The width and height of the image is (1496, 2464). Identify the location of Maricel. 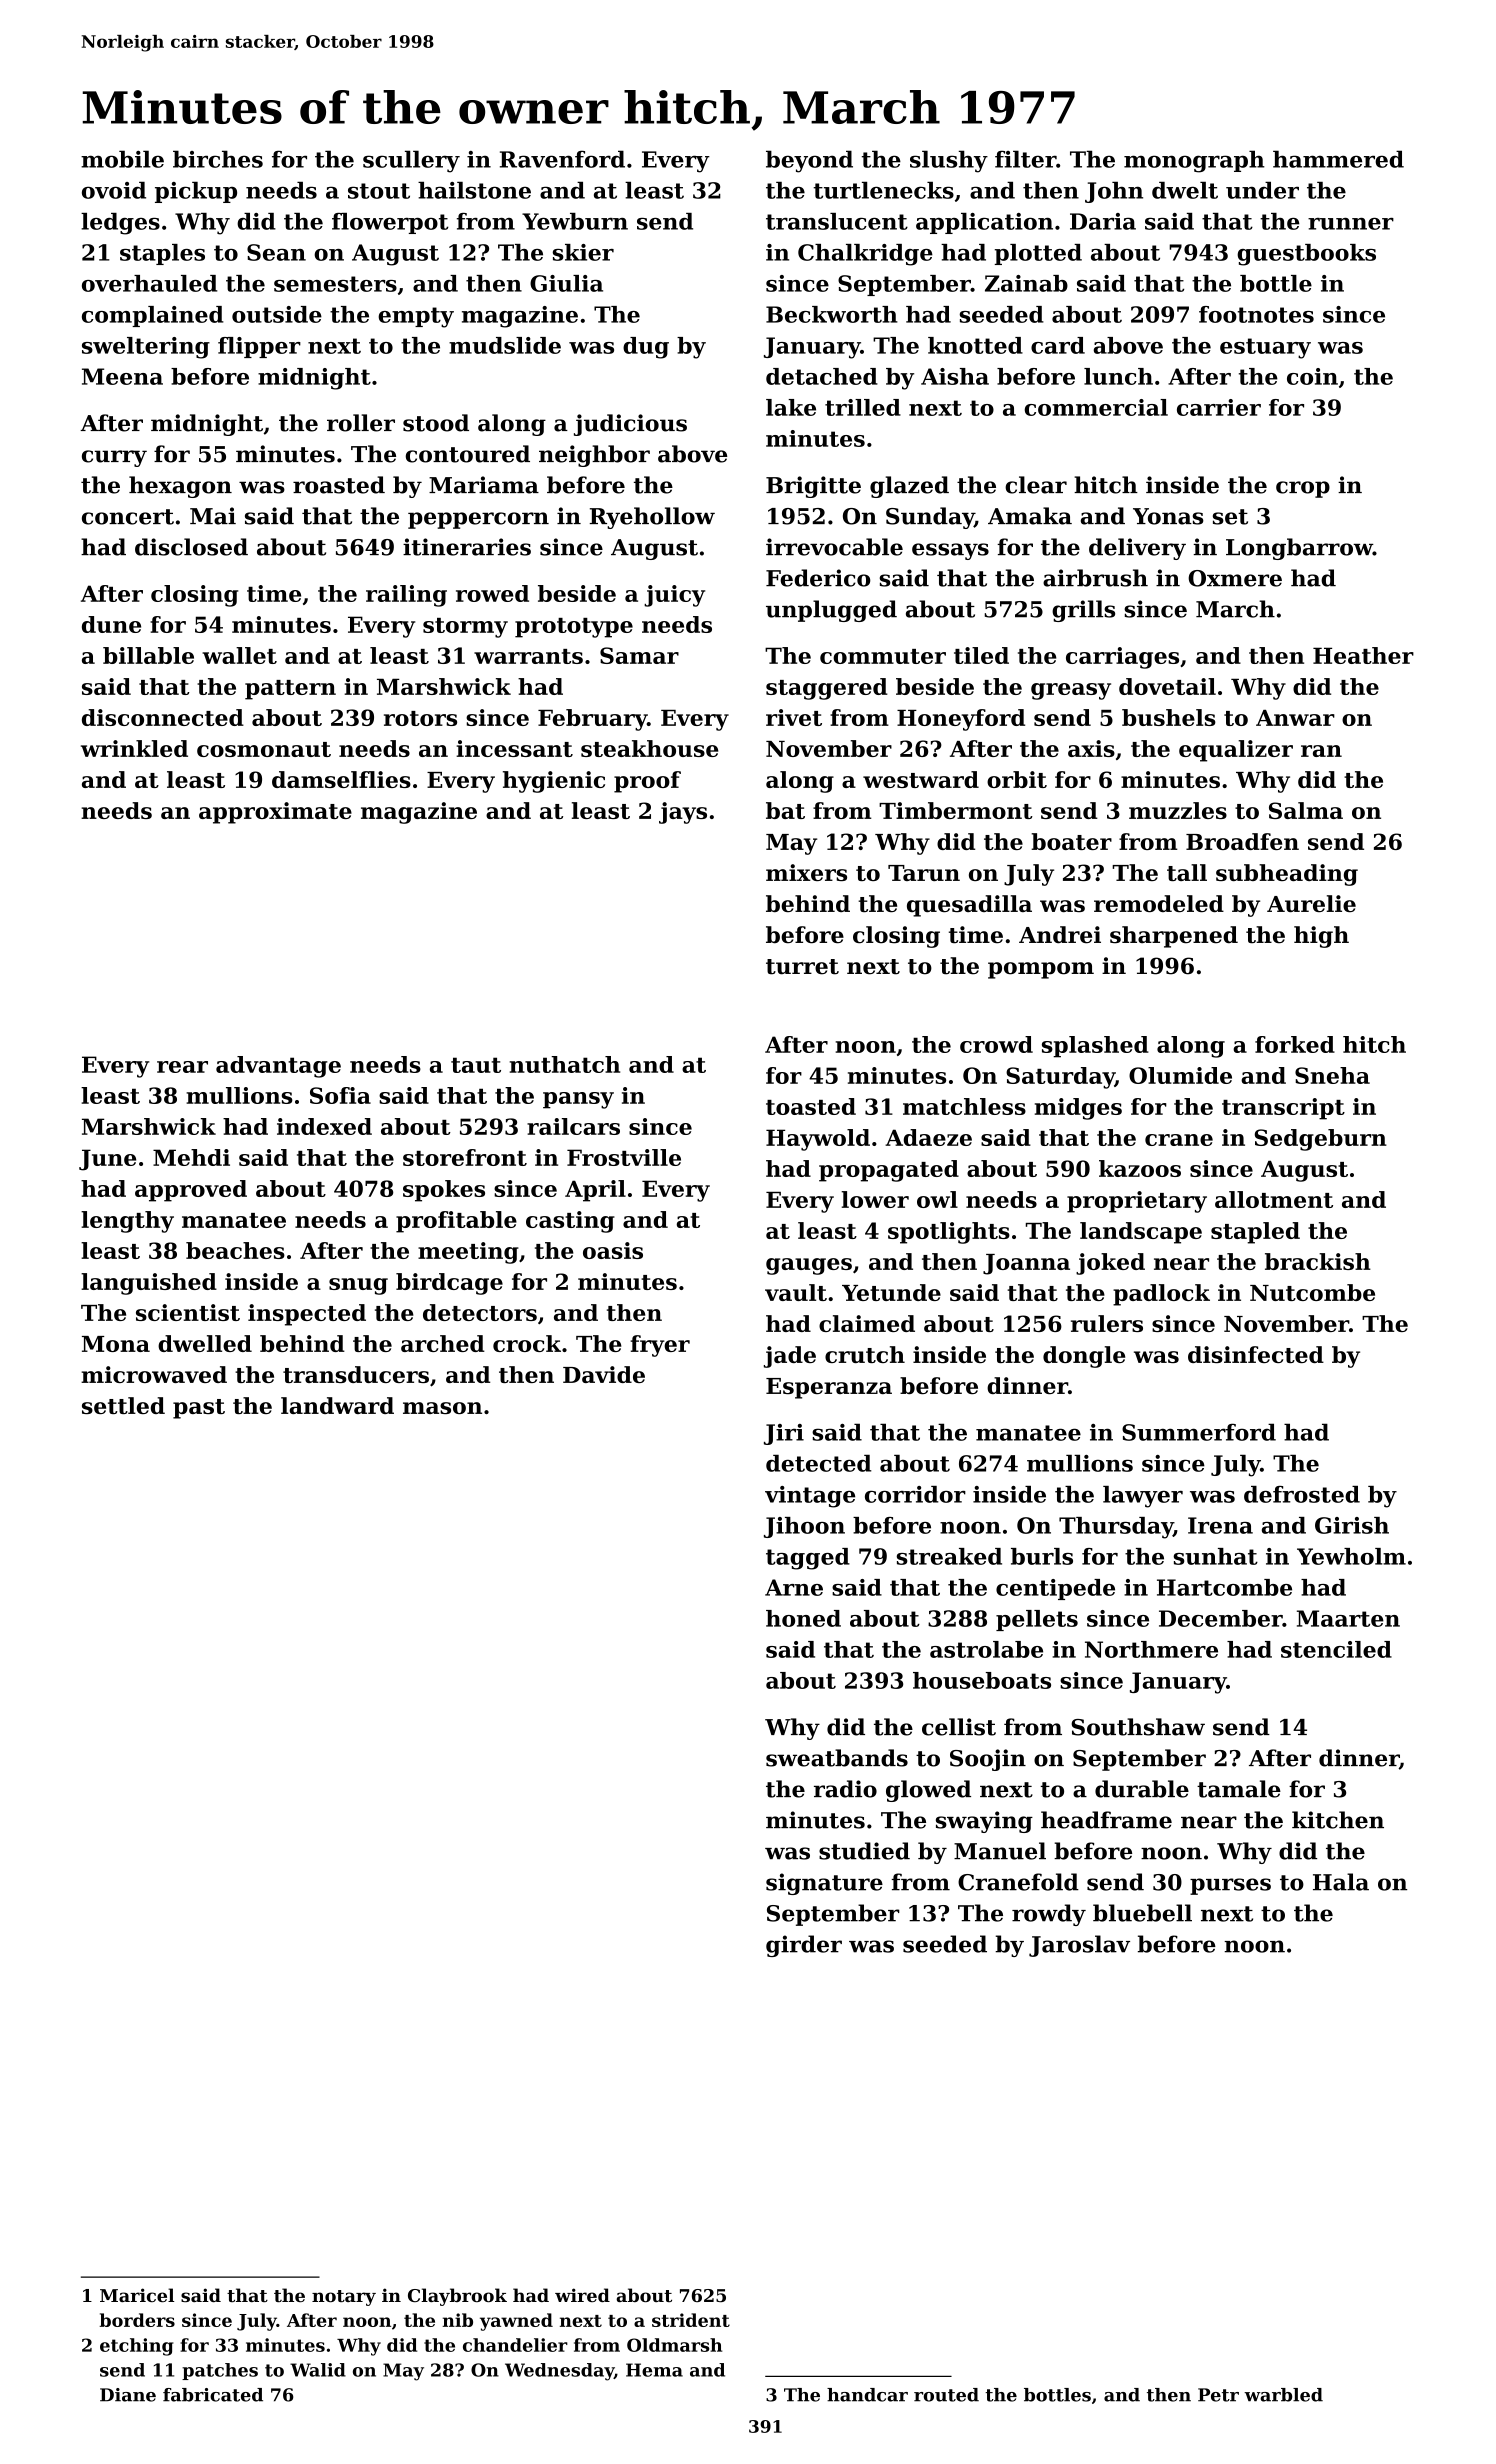
(137, 2295).
